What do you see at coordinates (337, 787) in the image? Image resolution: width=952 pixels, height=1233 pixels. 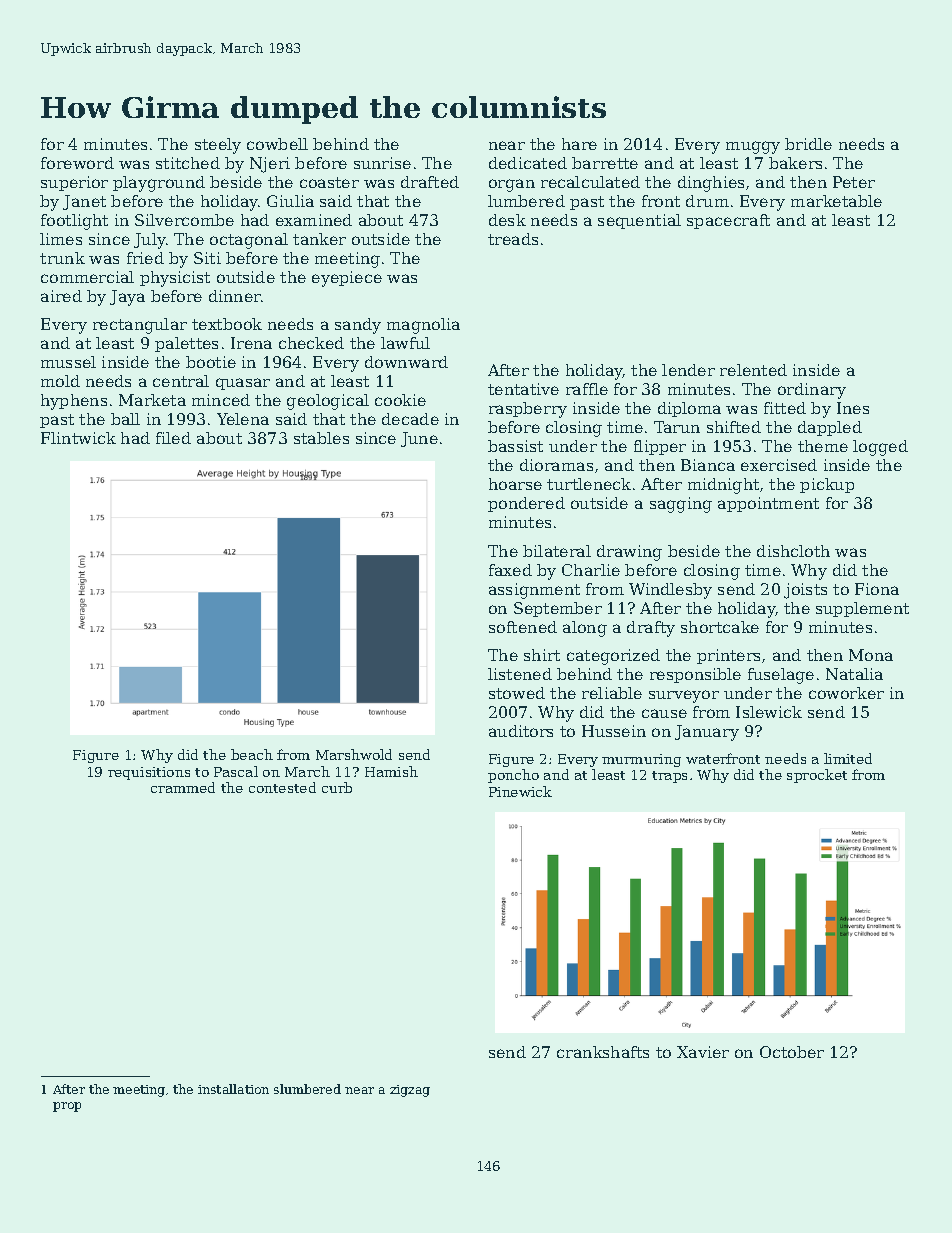 I see `curb` at bounding box center [337, 787].
